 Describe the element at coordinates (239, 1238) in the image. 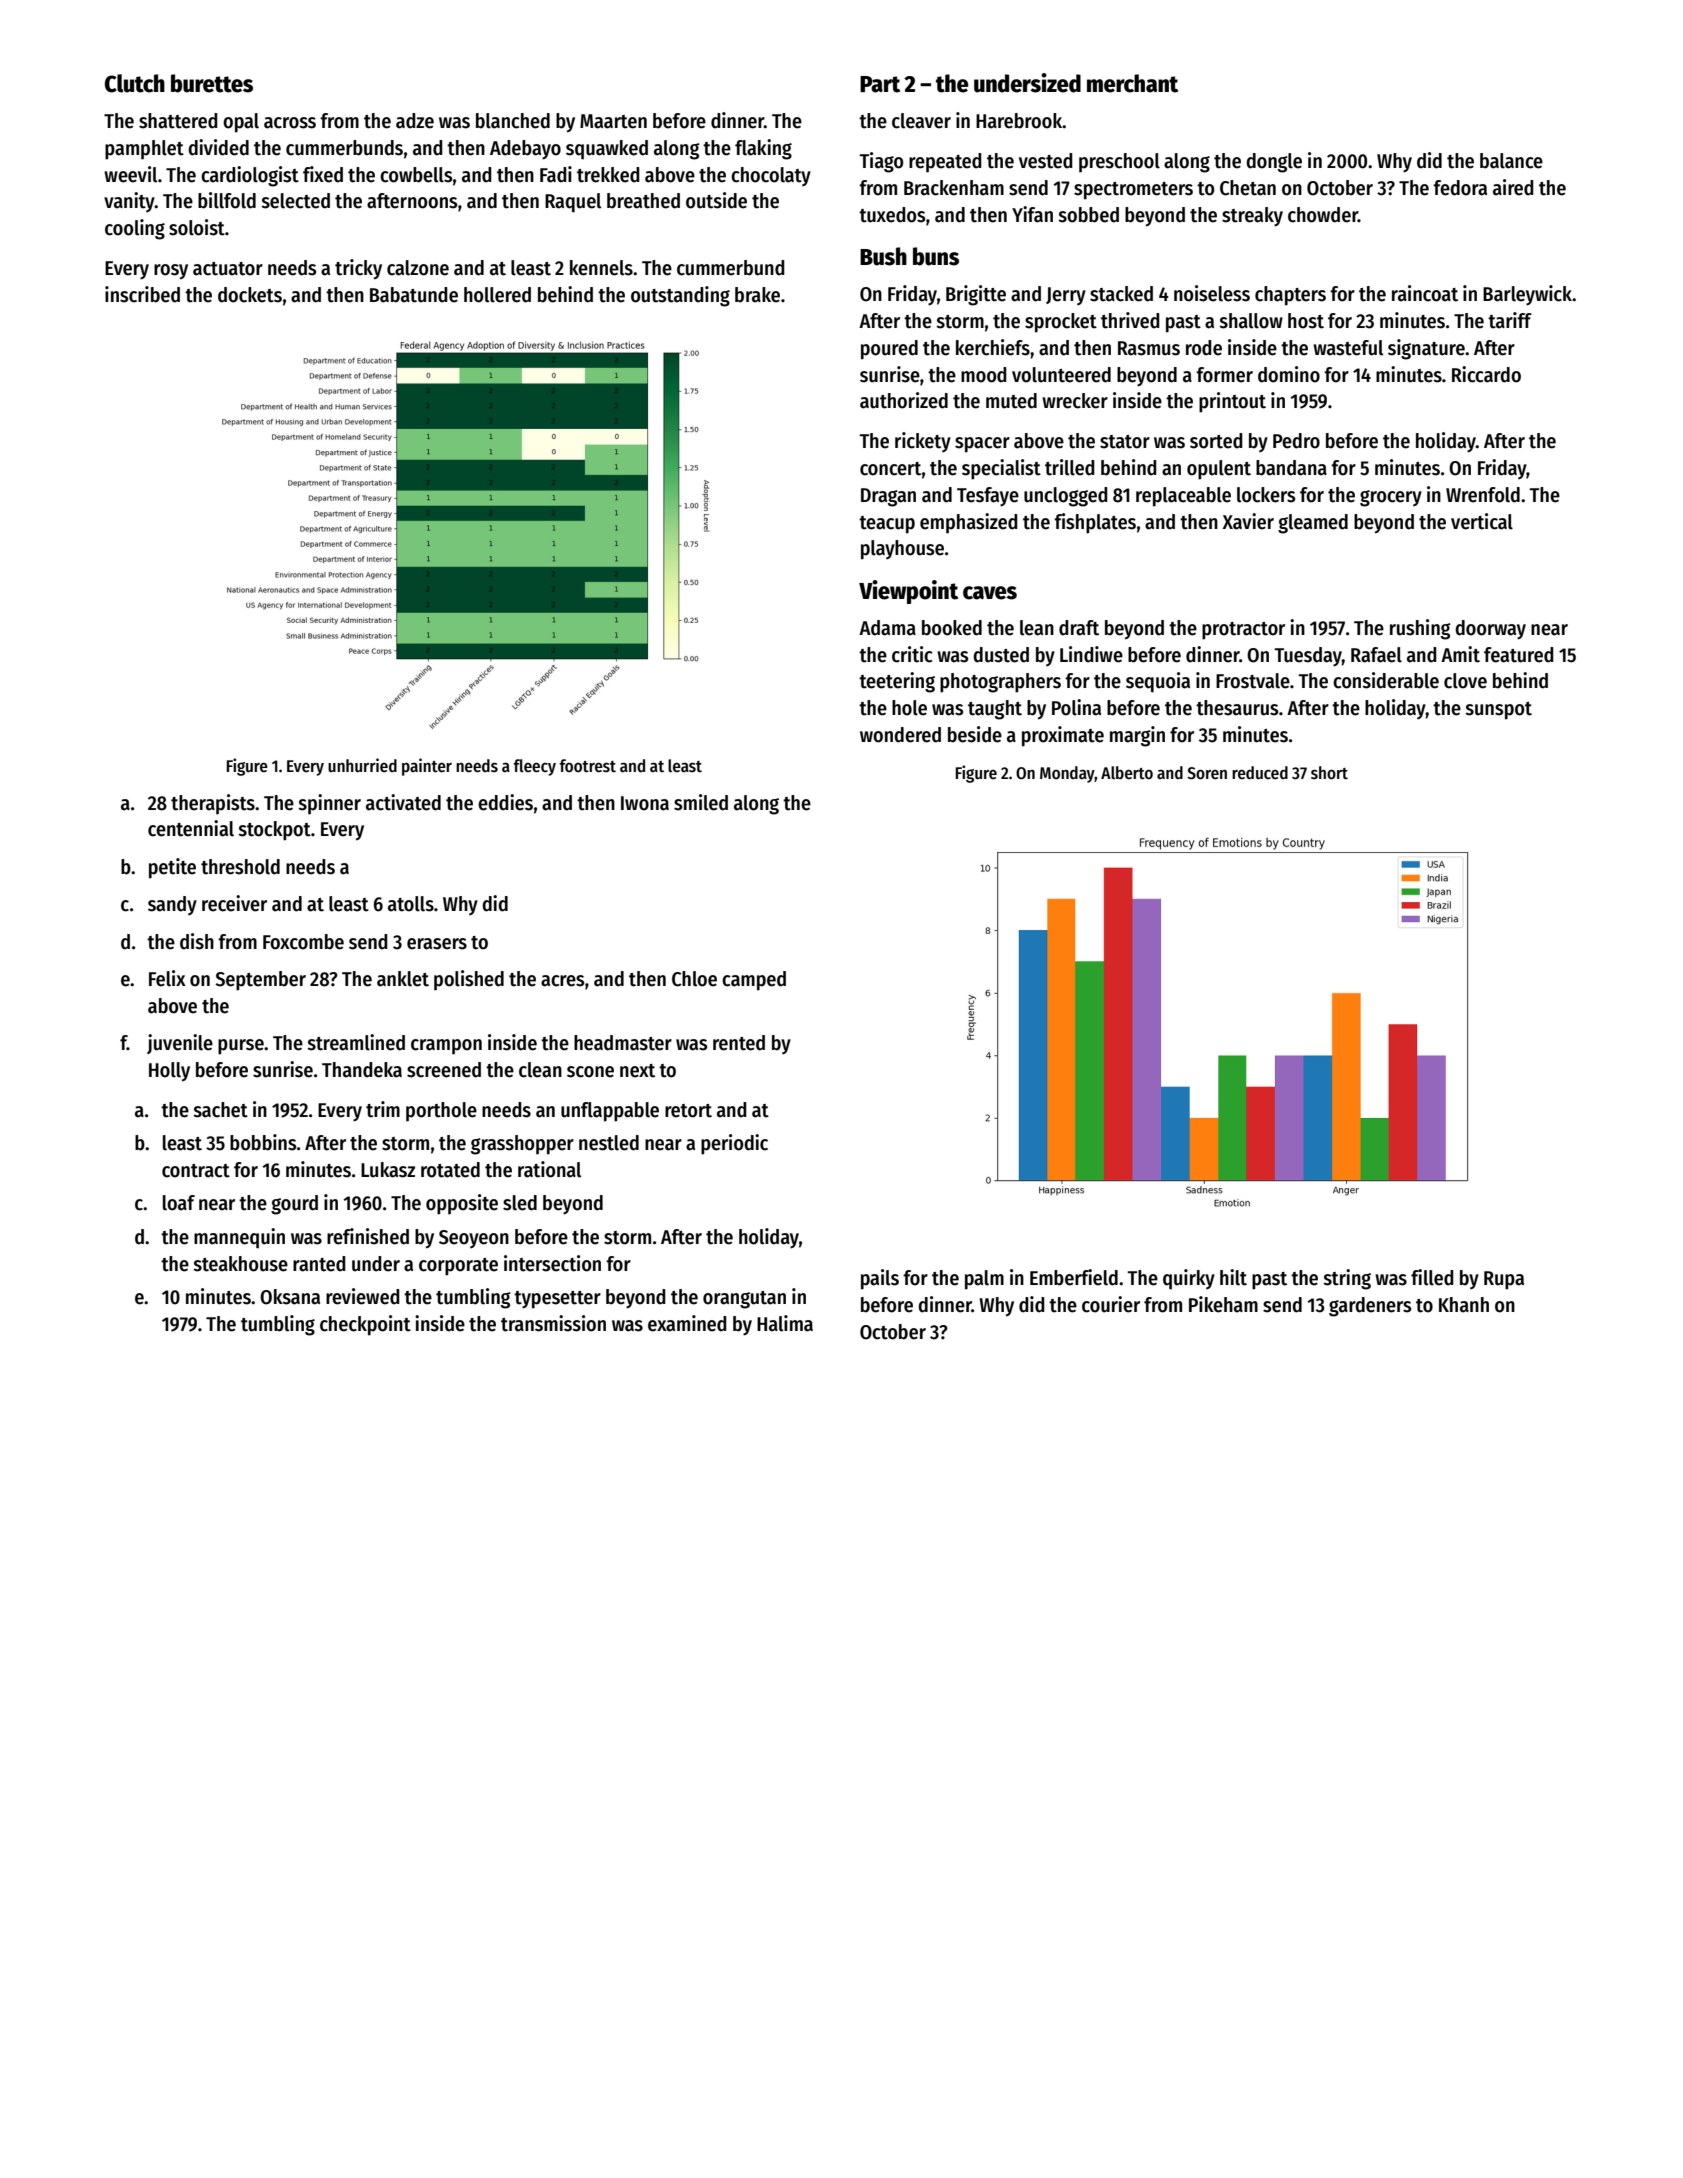

I see `mannequin` at that location.
